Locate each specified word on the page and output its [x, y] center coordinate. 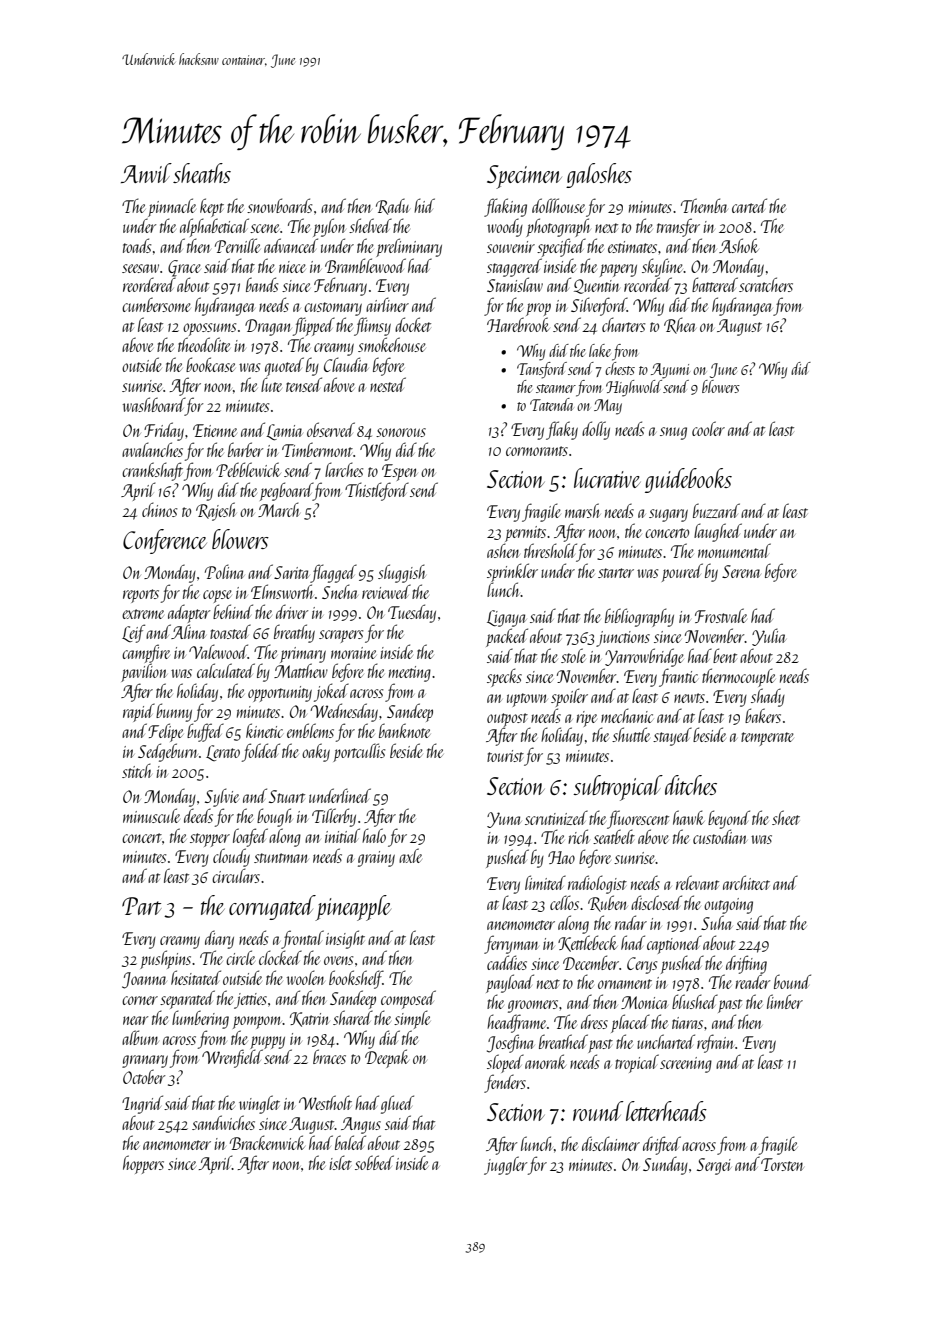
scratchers [766, 284]
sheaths [202, 173]
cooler [708, 428]
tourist [505, 756]
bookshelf [356, 979]
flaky [562, 430]
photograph [558, 227]
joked [331, 692]
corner [140, 1000]
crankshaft [152, 471]
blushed [695, 1001]
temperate [767, 739]
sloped [505, 1063]
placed [630, 1023]
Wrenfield [232, 1058]
